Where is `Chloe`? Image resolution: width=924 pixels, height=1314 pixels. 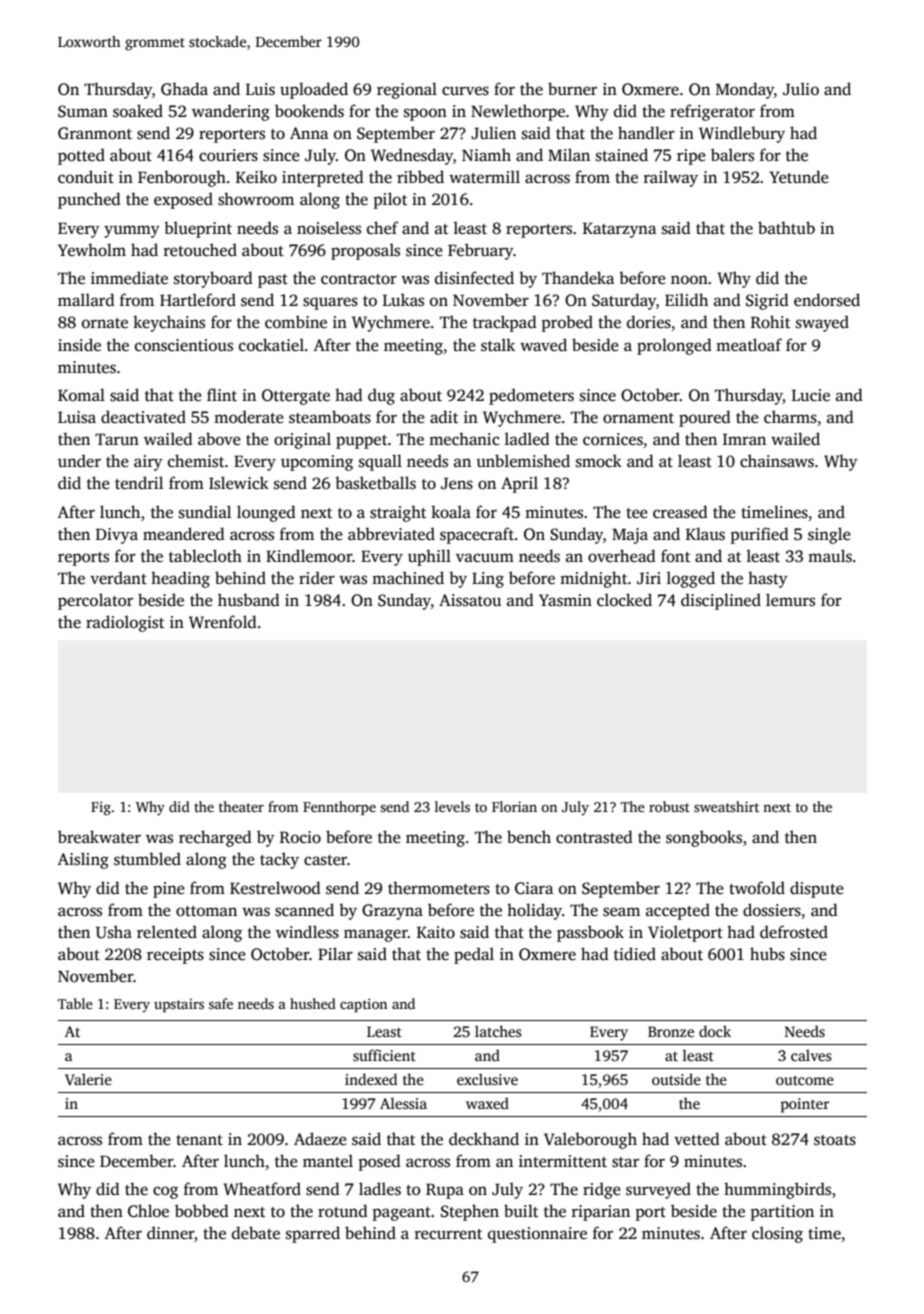 Chloe is located at coordinates (148, 1211).
